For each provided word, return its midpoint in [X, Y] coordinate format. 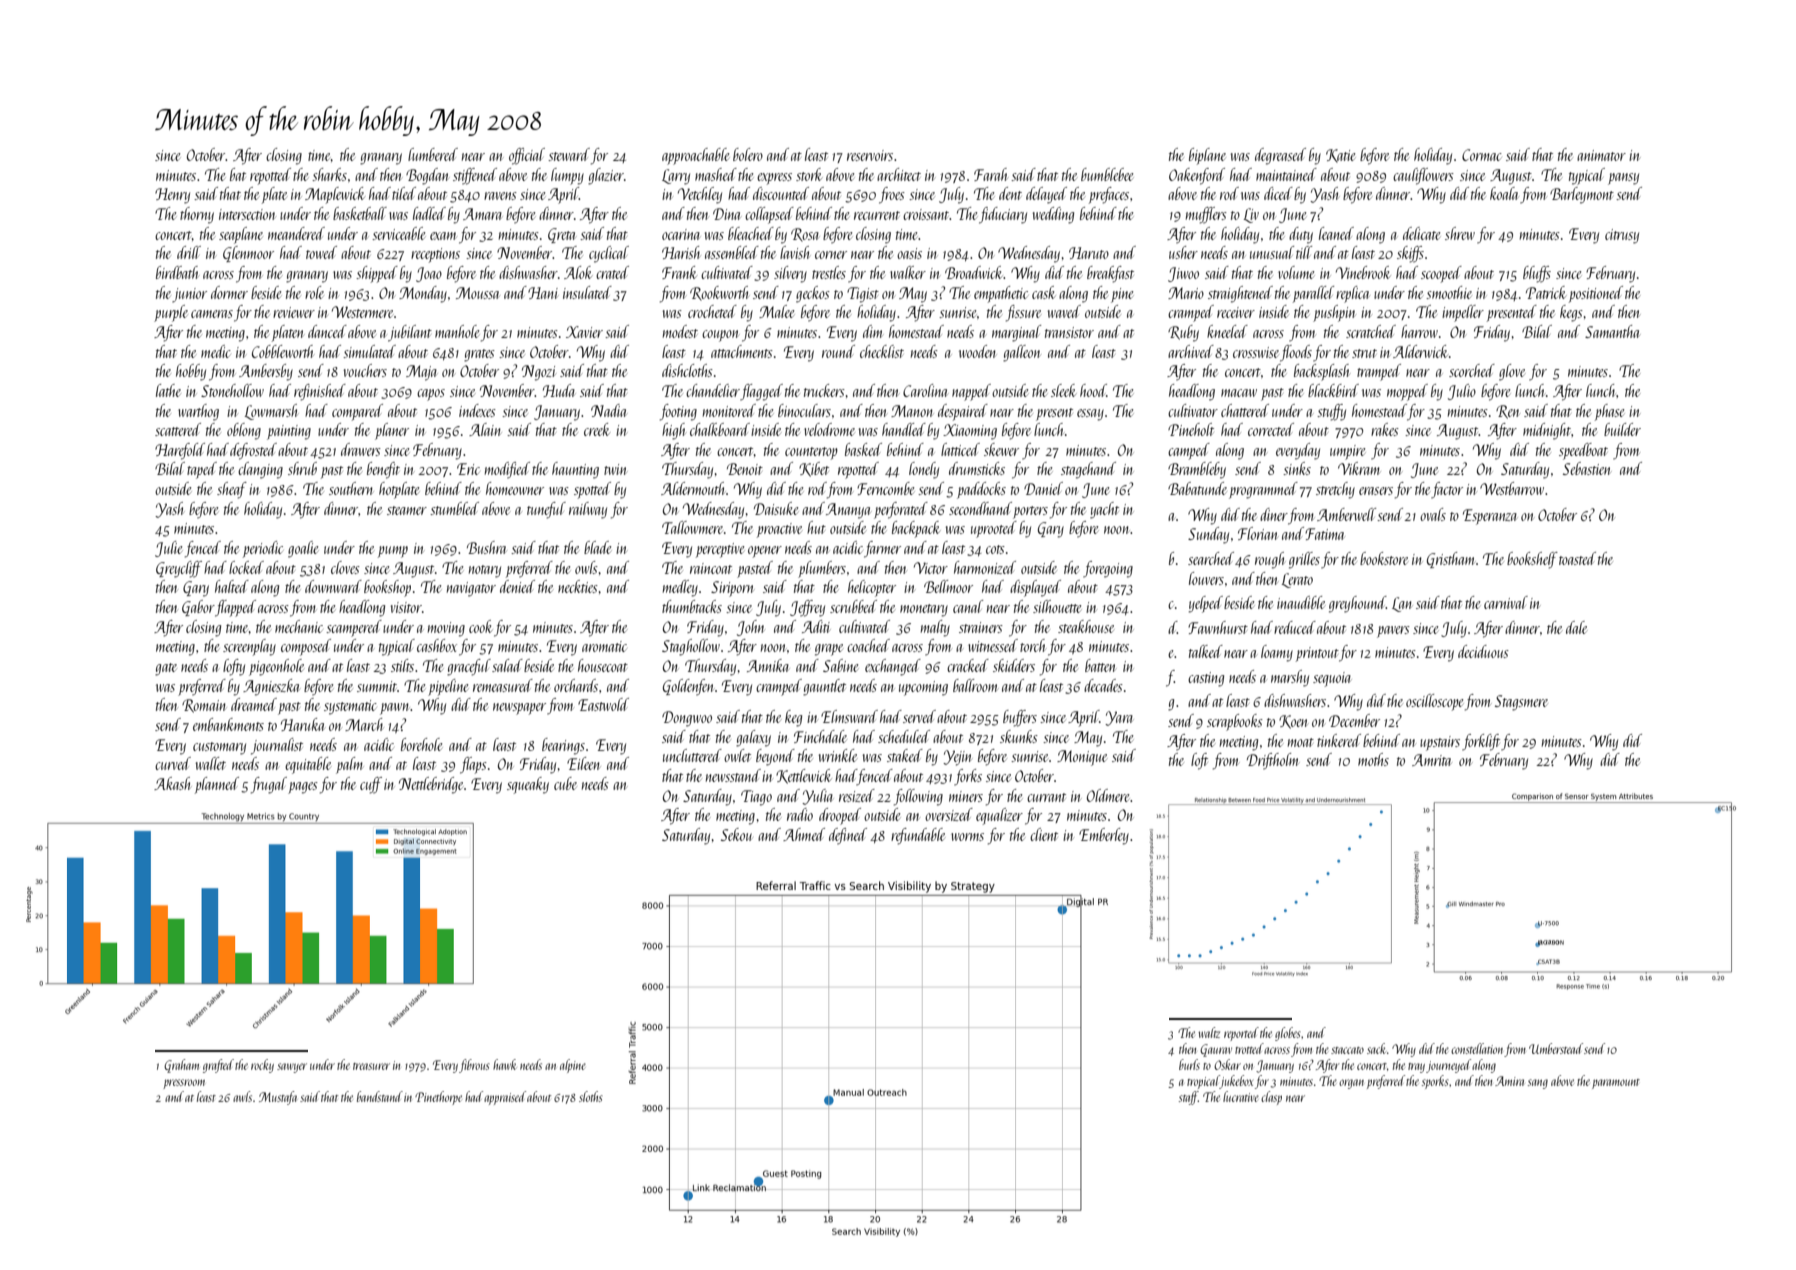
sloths [591, 1096]
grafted [218, 1066]
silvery [790, 274]
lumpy [567, 176]
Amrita [1432, 760]
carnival [1506, 602]
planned [217, 785]
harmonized [985, 567]
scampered [354, 628]
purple [171, 313]
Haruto [1089, 253]
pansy [1623, 179]
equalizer [999, 816]
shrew [1460, 233]
